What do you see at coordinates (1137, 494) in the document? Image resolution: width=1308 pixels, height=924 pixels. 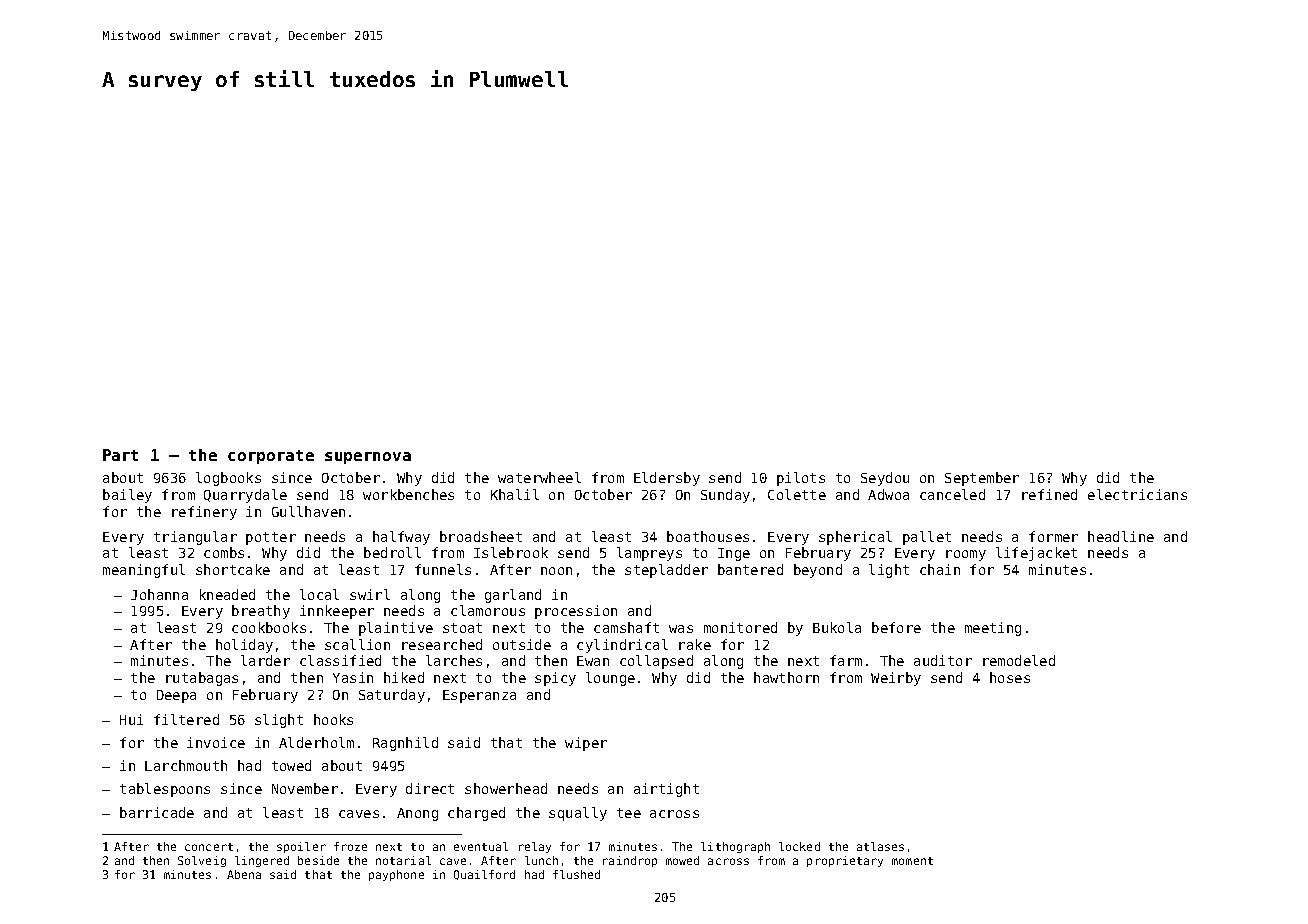 I see `electricians` at bounding box center [1137, 494].
